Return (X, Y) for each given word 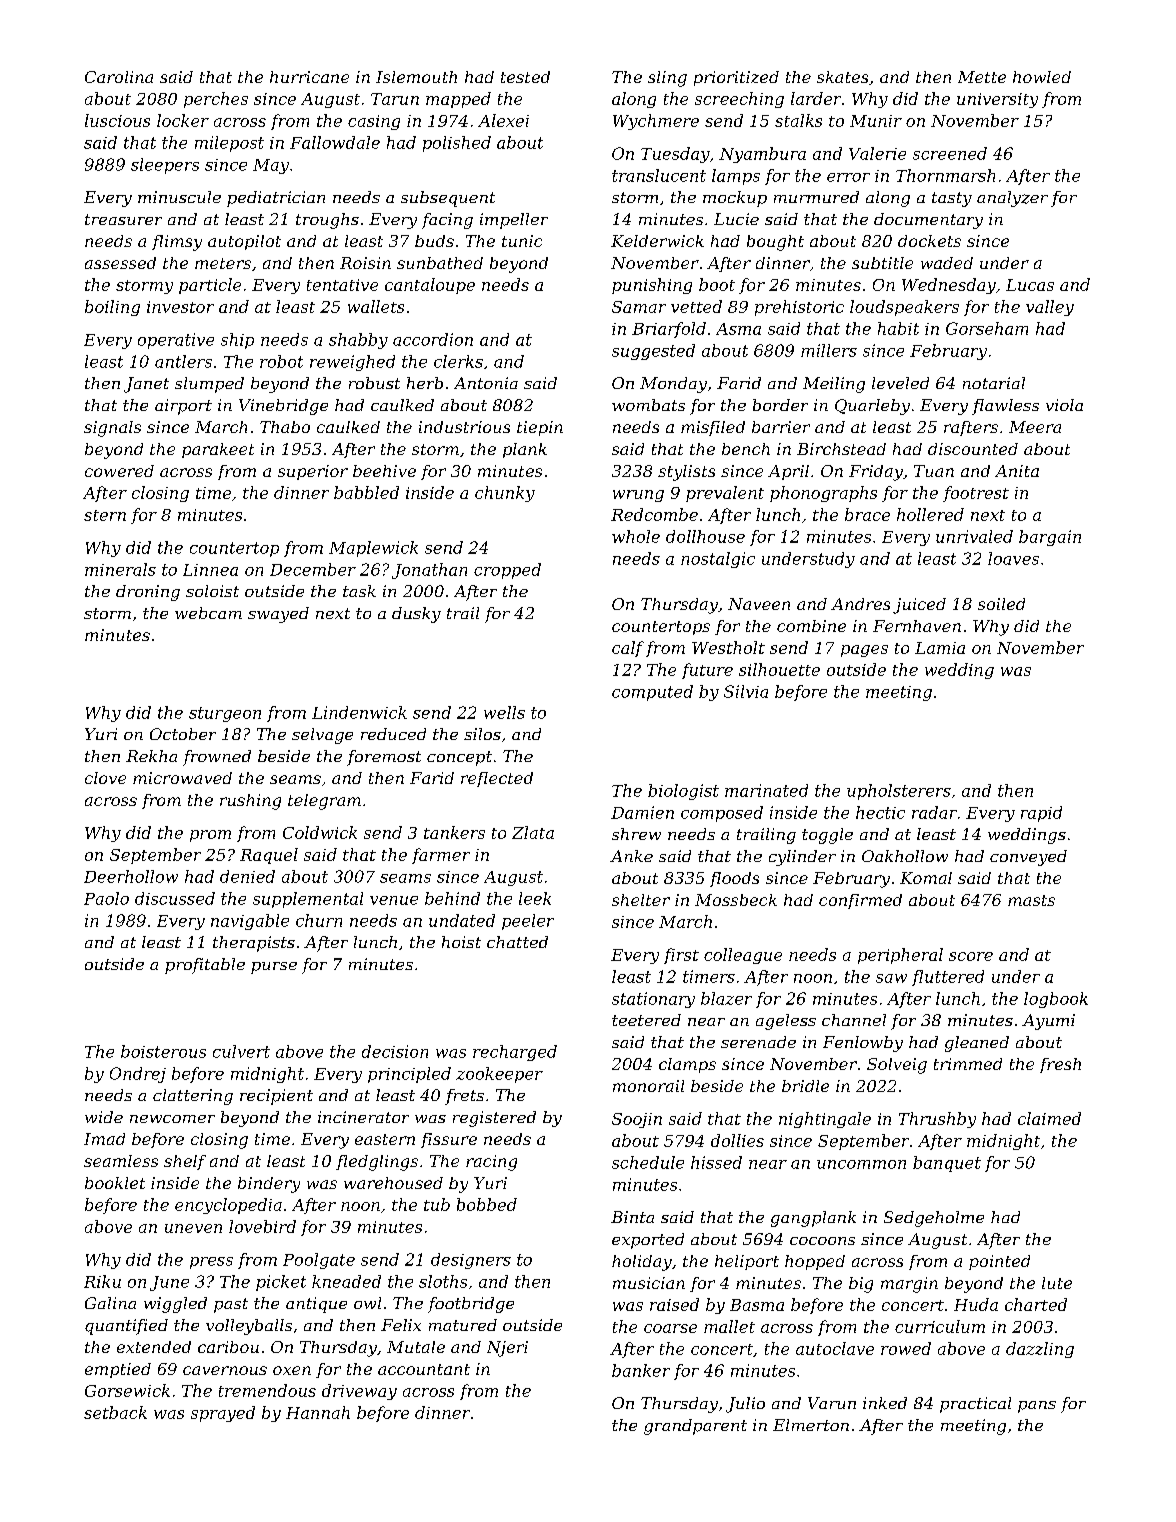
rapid (1041, 814)
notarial (994, 383)
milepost (229, 144)
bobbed (487, 1204)
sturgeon (225, 714)
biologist (683, 792)
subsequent (448, 199)
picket (281, 1283)
